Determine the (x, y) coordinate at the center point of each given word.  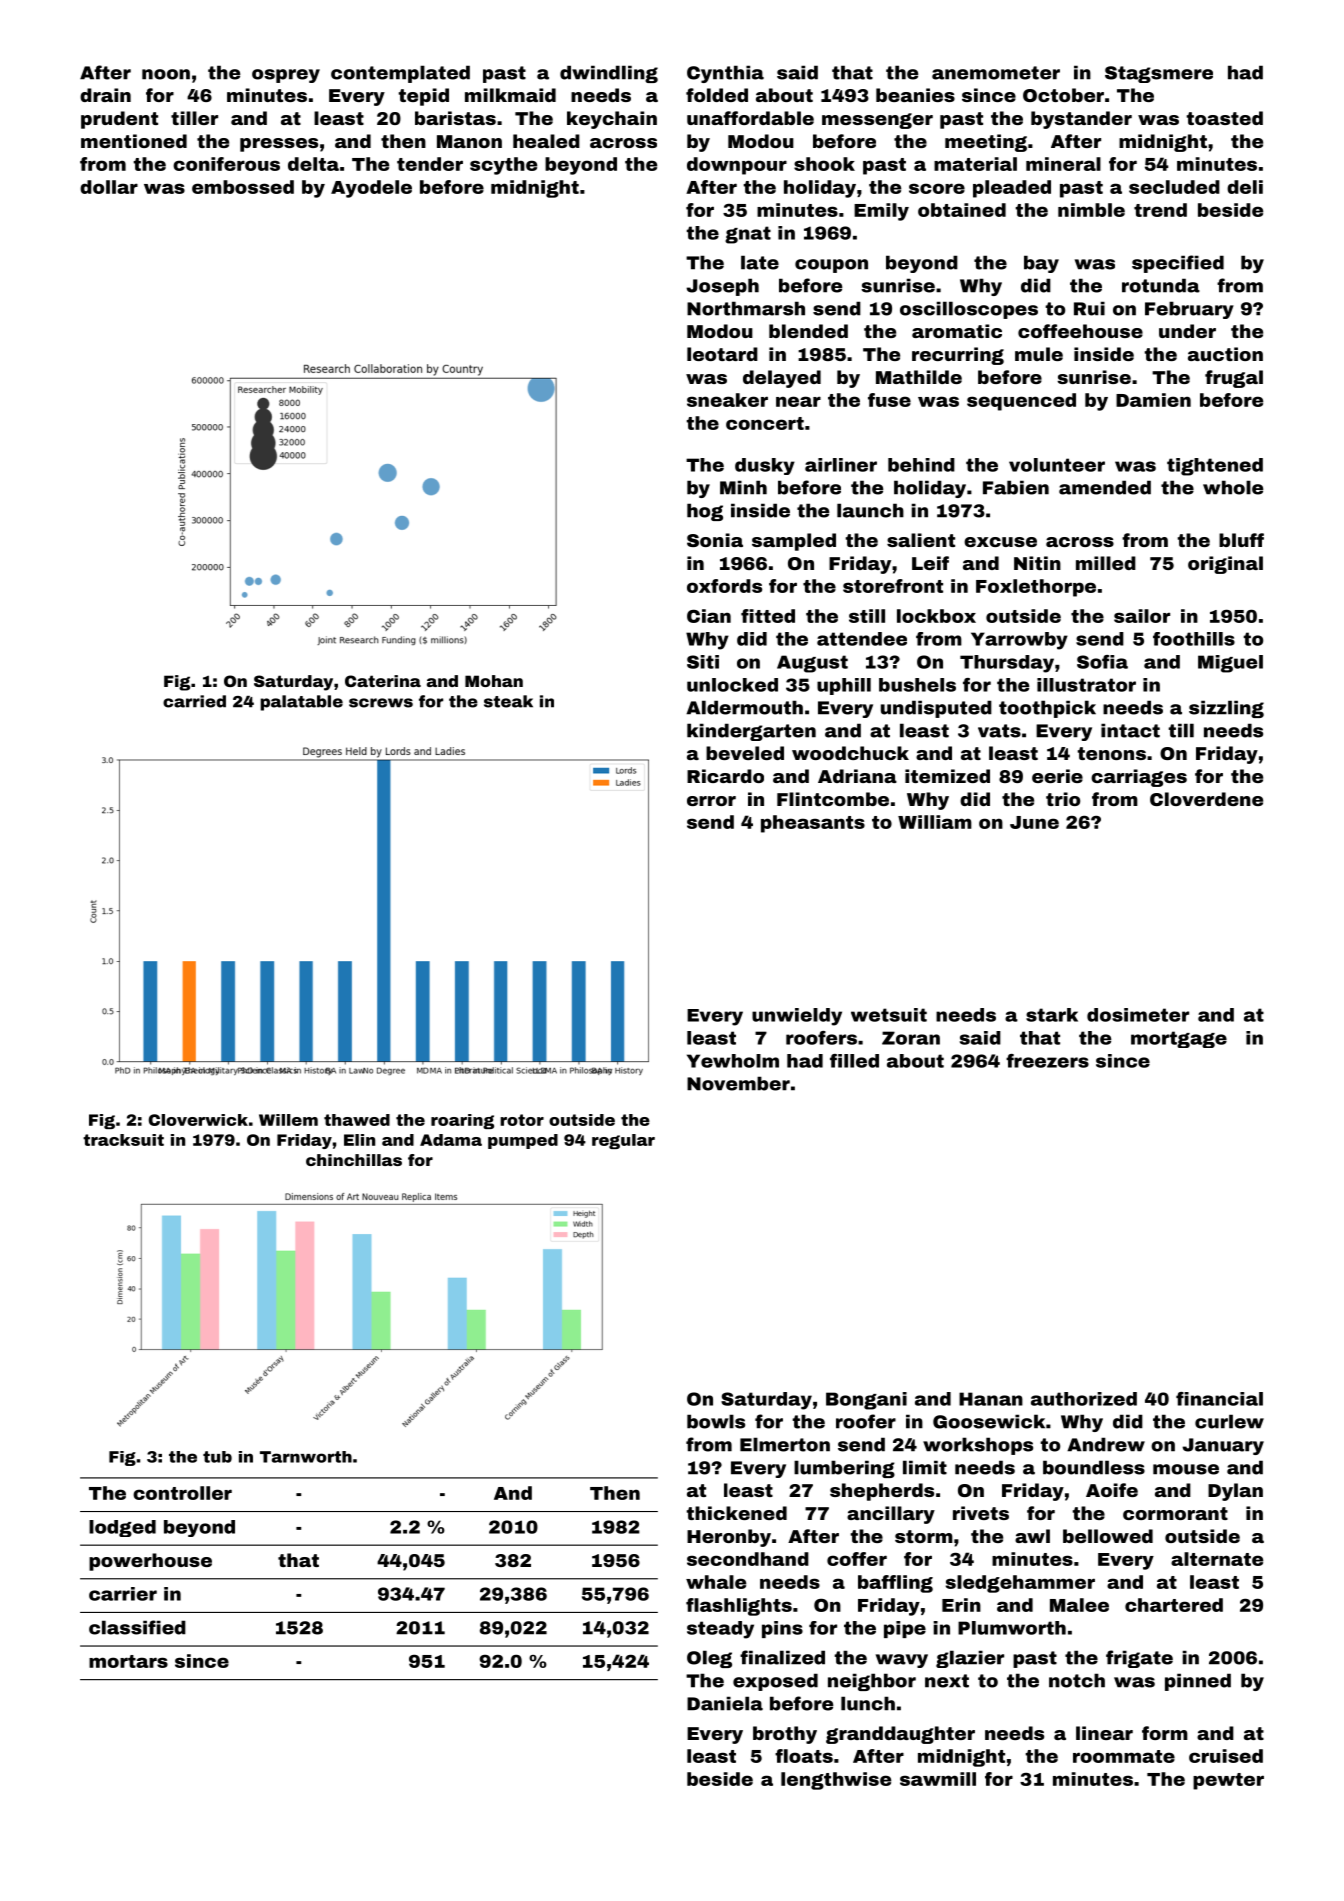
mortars (128, 1661)
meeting (986, 143)
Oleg (709, 1659)
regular (623, 1141)
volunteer (1057, 465)
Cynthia (725, 74)
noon (166, 74)
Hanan (991, 1399)
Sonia (715, 540)
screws (381, 703)
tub (217, 1457)
